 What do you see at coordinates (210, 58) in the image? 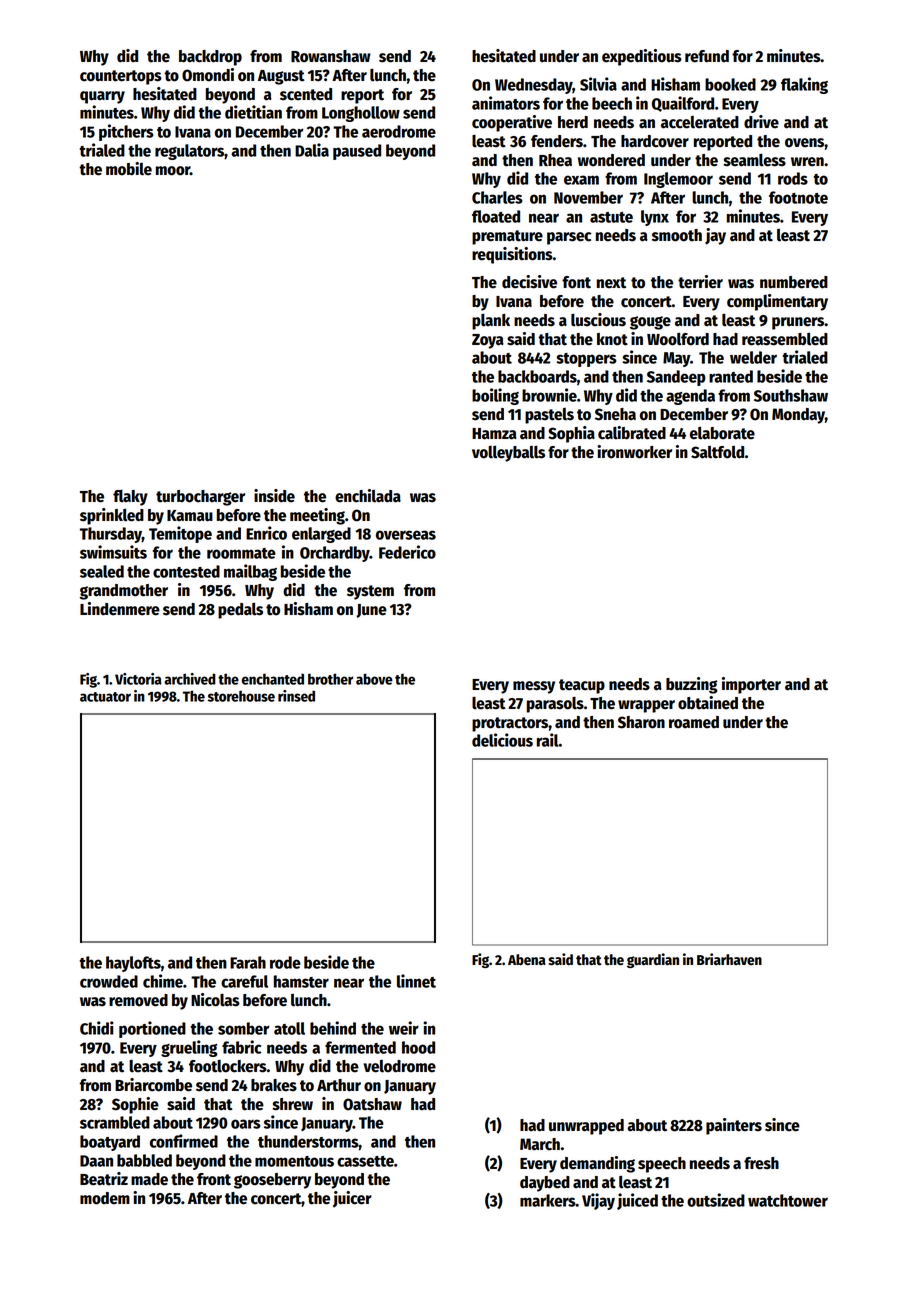
I see `backdrop` at bounding box center [210, 58].
